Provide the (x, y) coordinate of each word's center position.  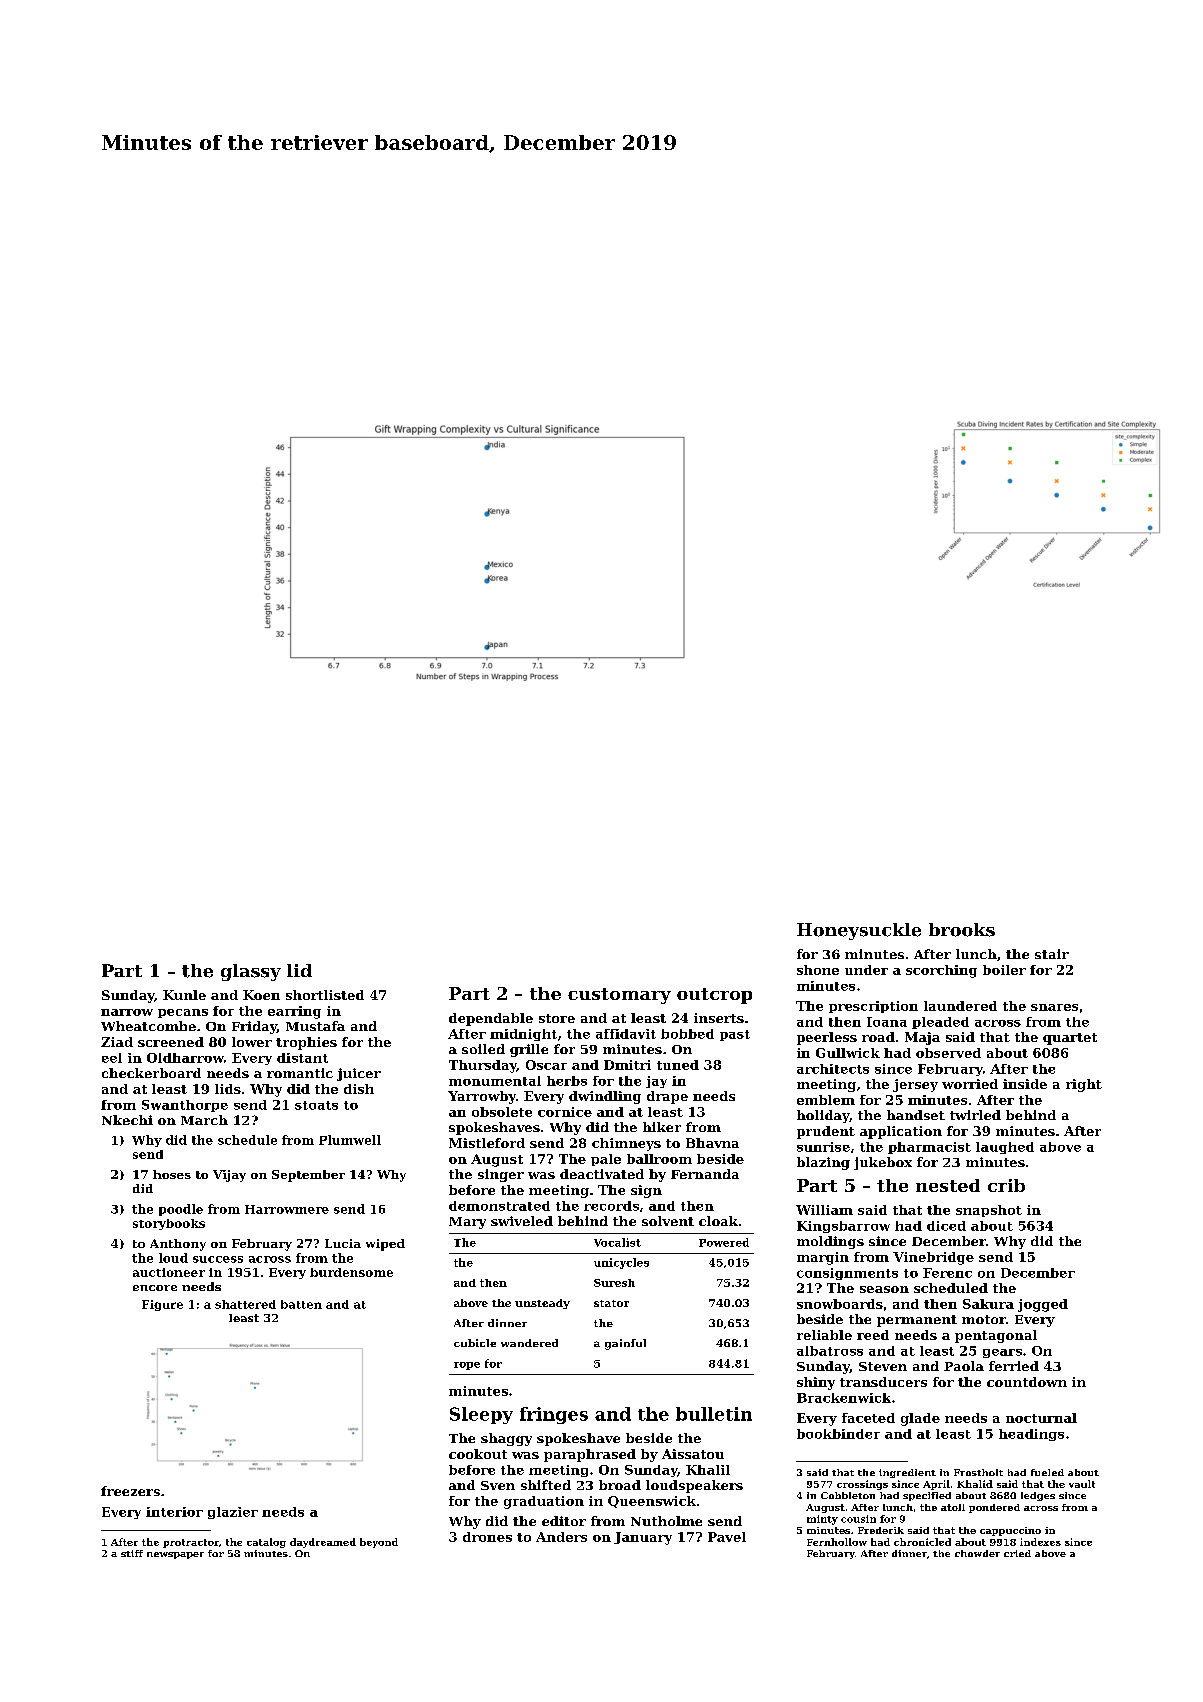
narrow (127, 1012)
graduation (544, 1502)
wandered (529, 1343)
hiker (662, 1127)
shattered (245, 1304)
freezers (130, 1491)
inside (1025, 1084)
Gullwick (848, 1053)
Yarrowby (482, 1097)
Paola (964, 1366)
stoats (316, 1105)
